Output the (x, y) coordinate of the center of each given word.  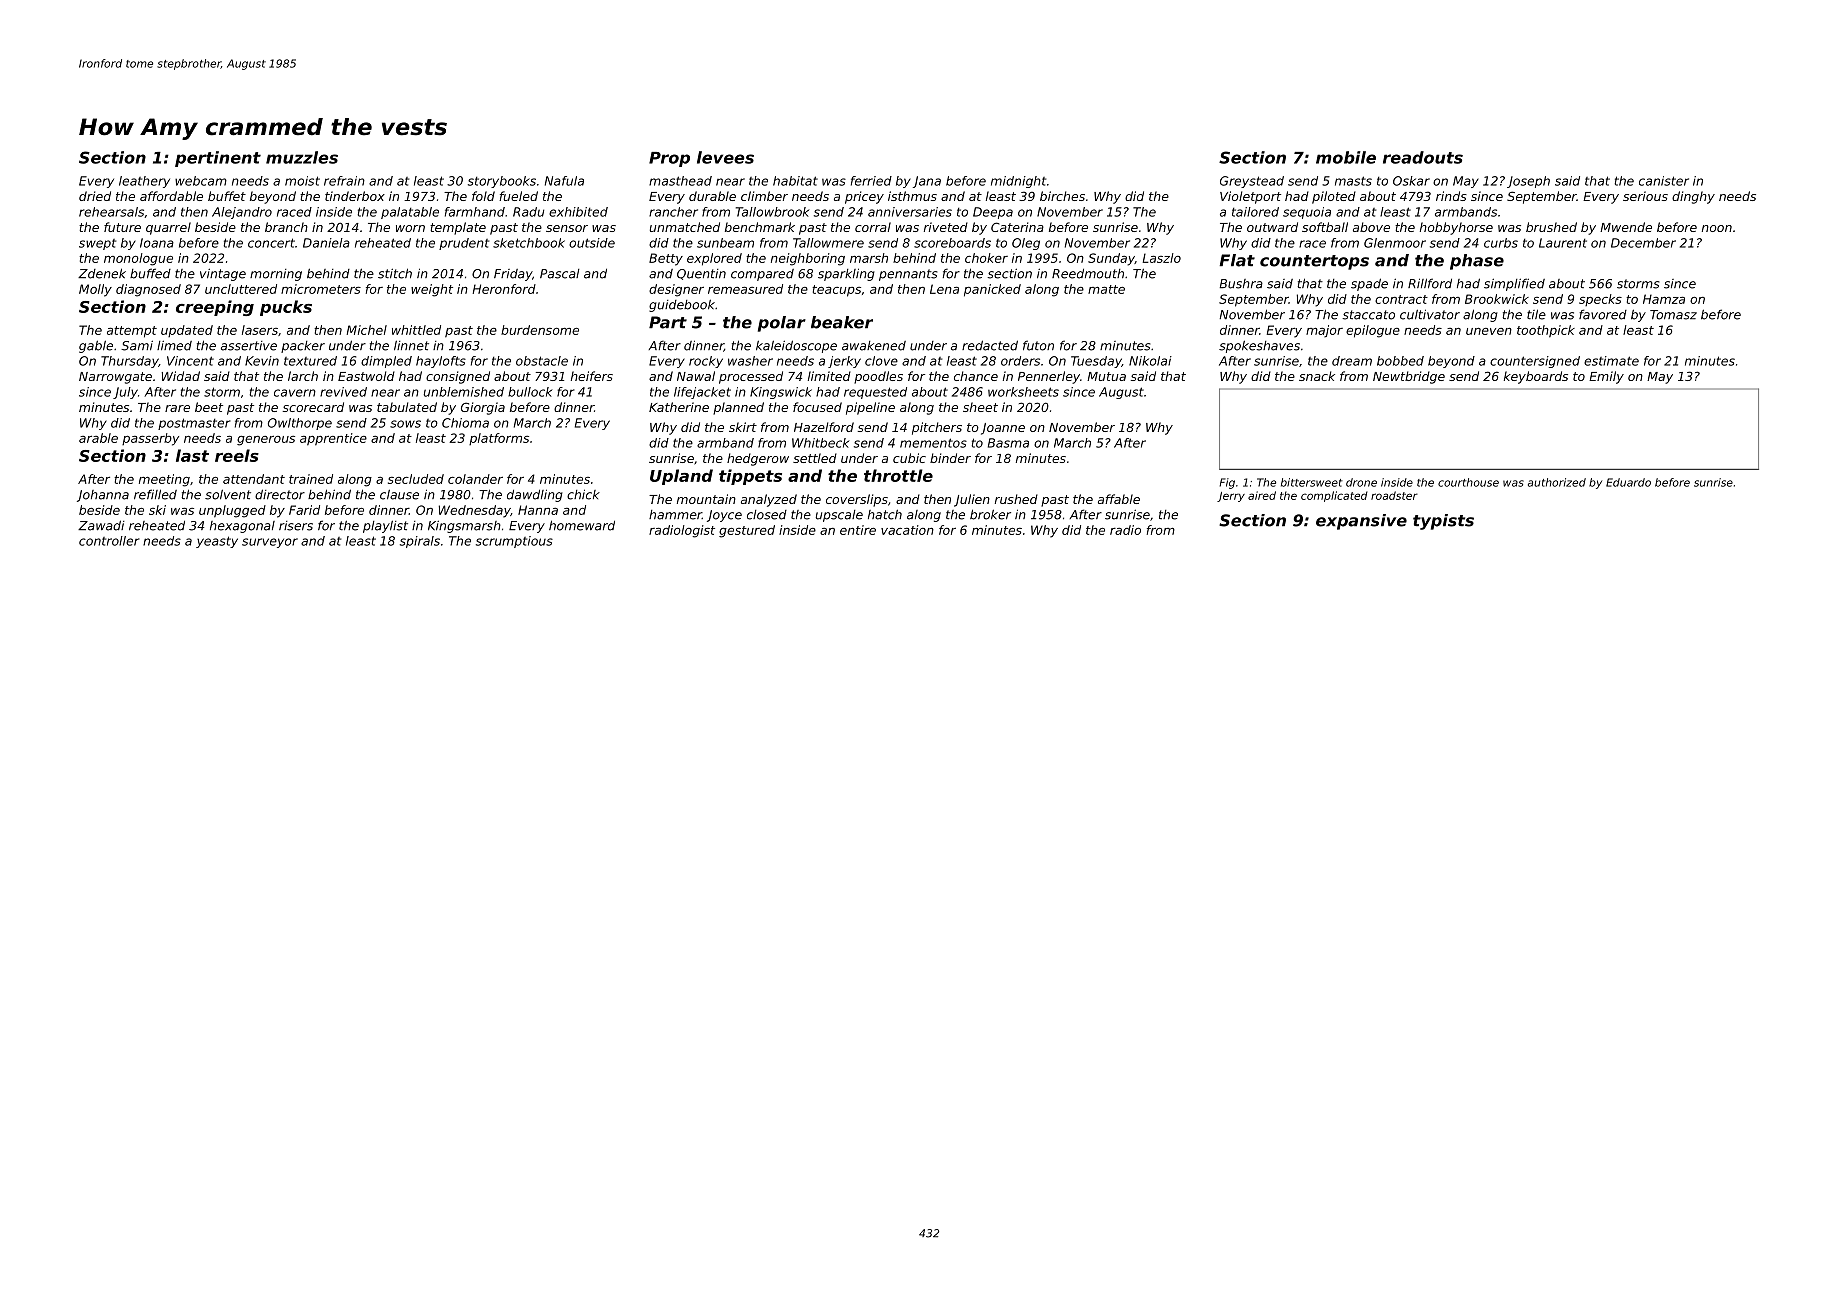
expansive (1361, 522)
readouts (1423, 157)
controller (109, 541)
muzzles (302, 157)
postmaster (194, 424)
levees (725, 157)
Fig (1227, 483)
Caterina (1017, 227)
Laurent (1563, 243)
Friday (513, 275)
